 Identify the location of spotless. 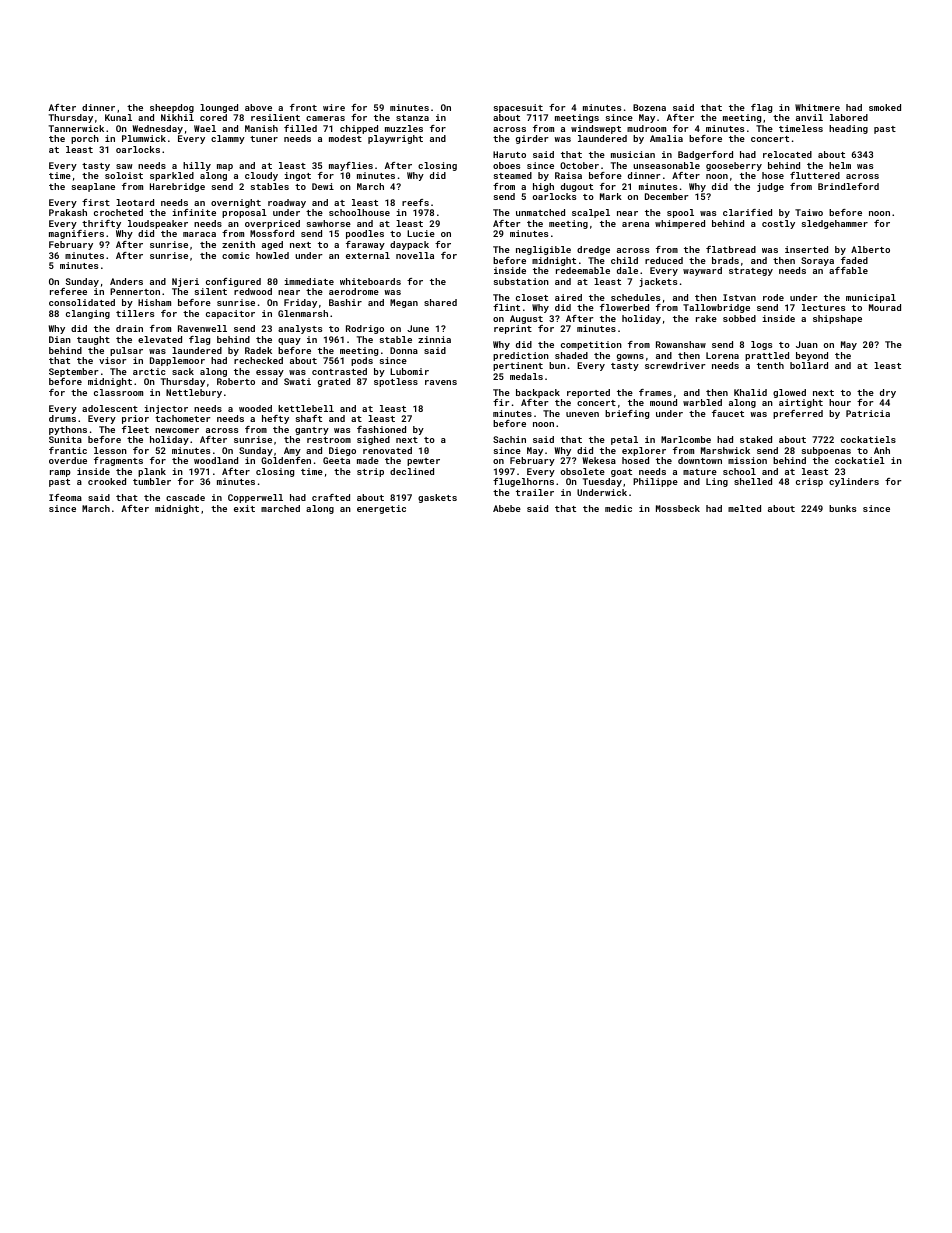
(396, 382).
